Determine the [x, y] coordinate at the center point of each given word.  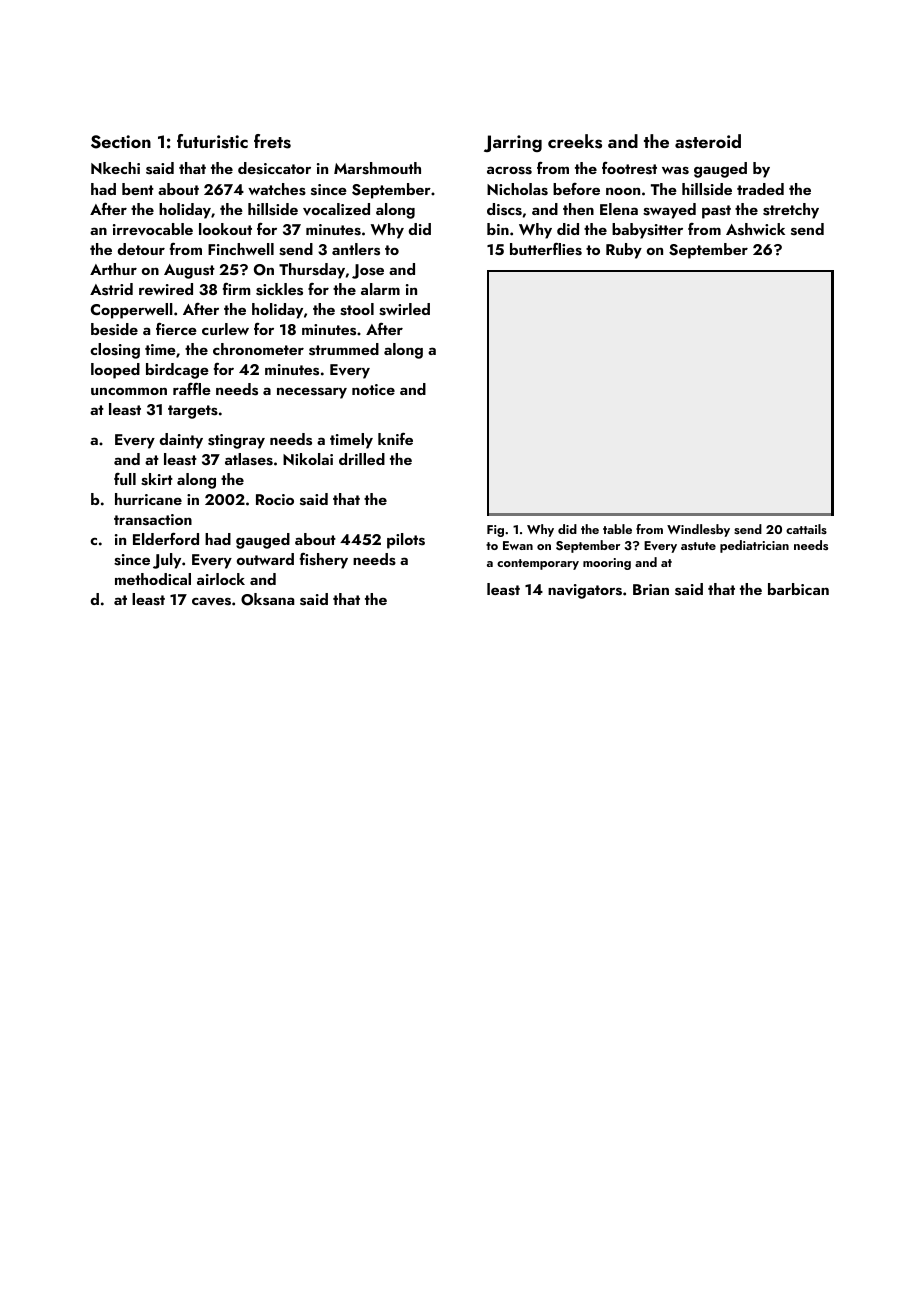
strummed [344, 349]
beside [114, 329]
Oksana [267, 599]
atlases [249, 459]
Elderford [166, 538]
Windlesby [698, 530]
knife [395, 439]
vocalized [336, 209]
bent [138, 189]
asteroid [708, 141]
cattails [806, 529]
